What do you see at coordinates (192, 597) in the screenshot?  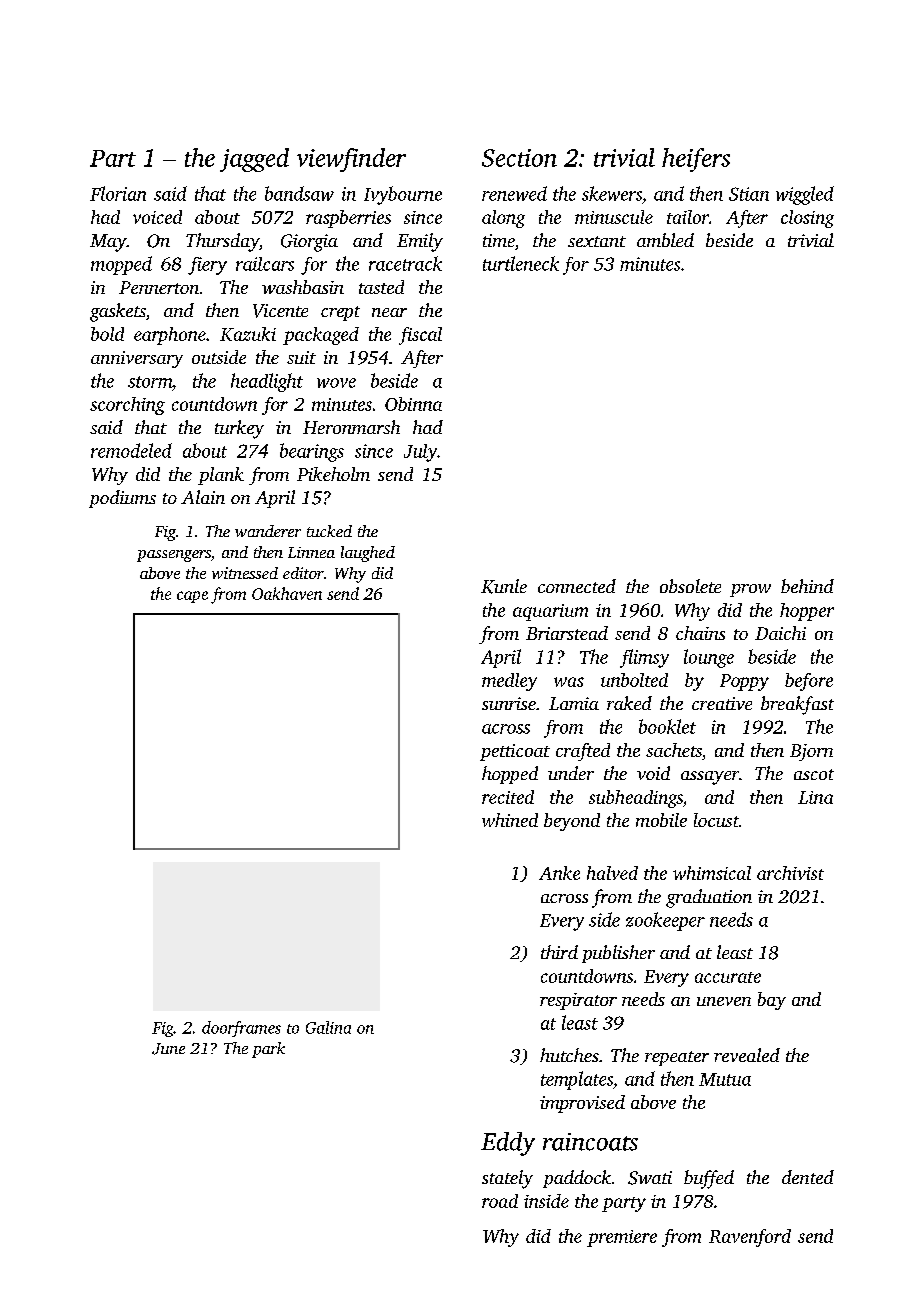 I see `cape` at bounding box center [192, 597].
